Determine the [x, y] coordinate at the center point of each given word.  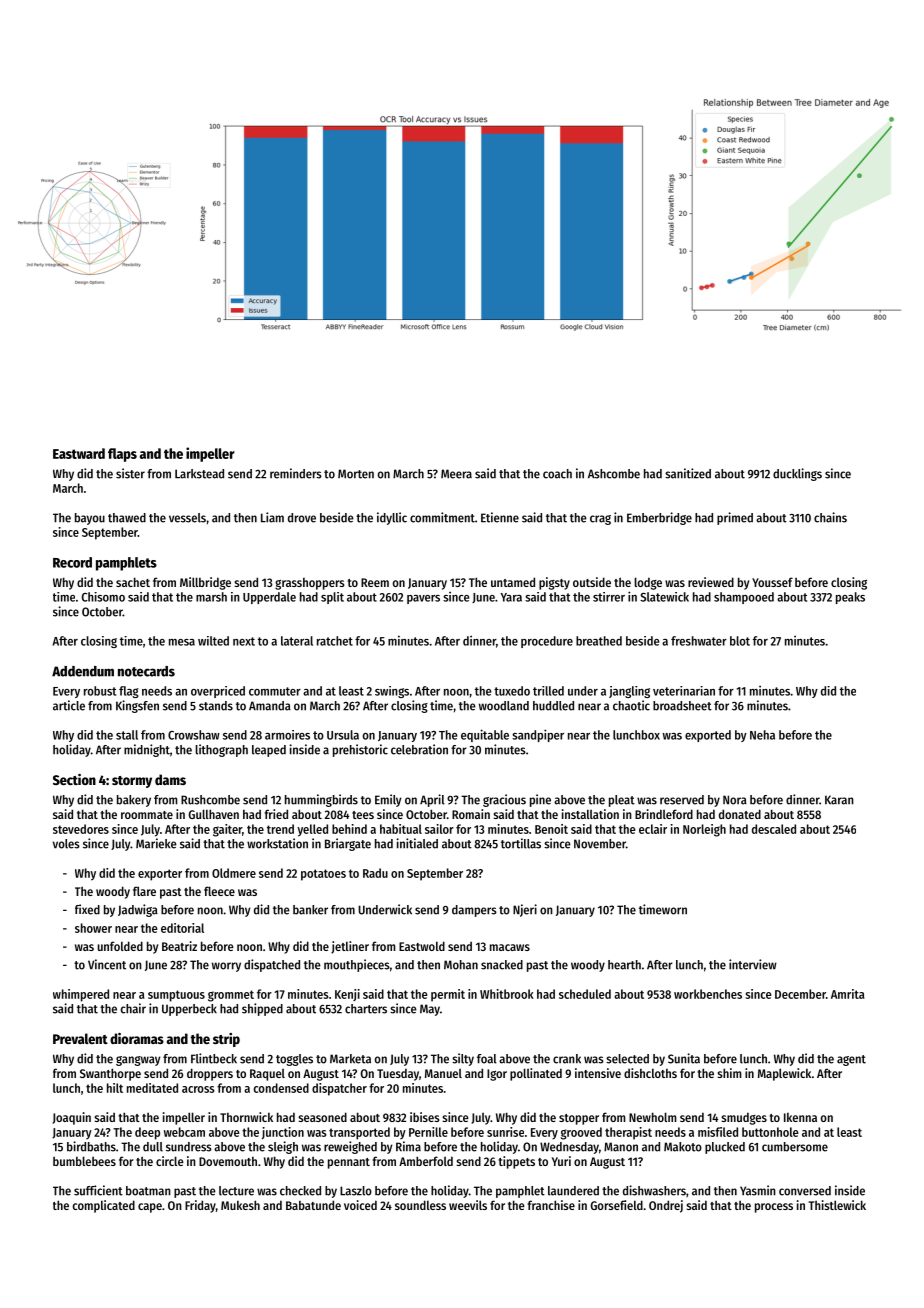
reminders [296, 473]
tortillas [521, 843]
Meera [456, 474]
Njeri [525, 910]
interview [753, 964]
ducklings [797, 474]
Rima [408, 1146]
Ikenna [800, 1117]
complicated [103, 1206]
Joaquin [71, 1118]
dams [170, 779]
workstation [277, 843]
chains [830, 517]
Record [72, 562]
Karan [839, 800]
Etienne [500, 517]
